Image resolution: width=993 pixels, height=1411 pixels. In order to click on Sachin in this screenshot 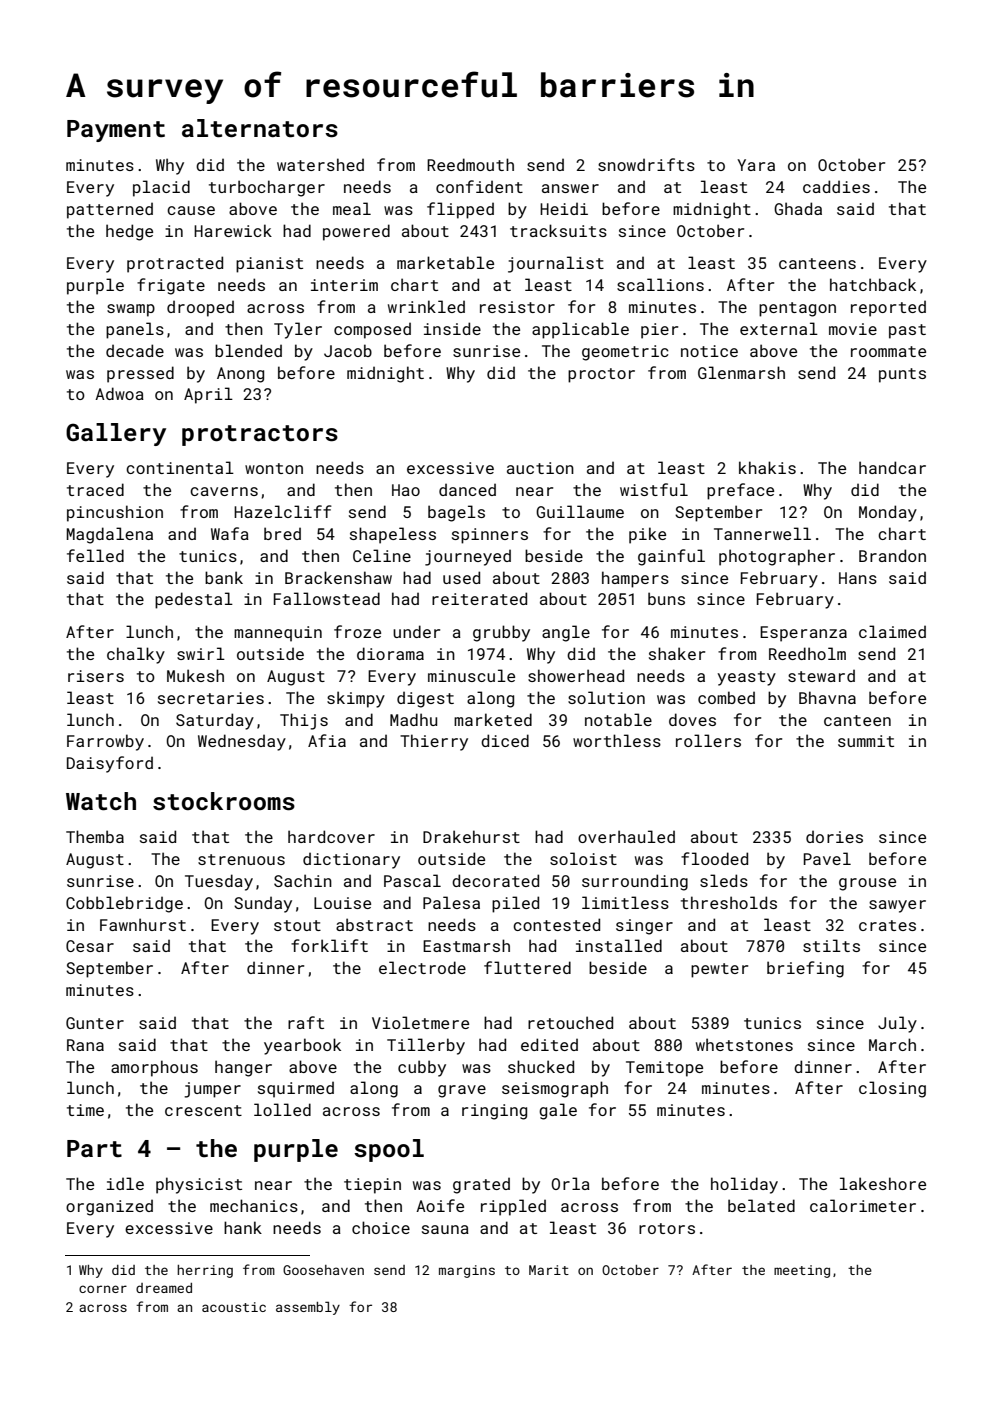, I will do `click(303, 880)`.
